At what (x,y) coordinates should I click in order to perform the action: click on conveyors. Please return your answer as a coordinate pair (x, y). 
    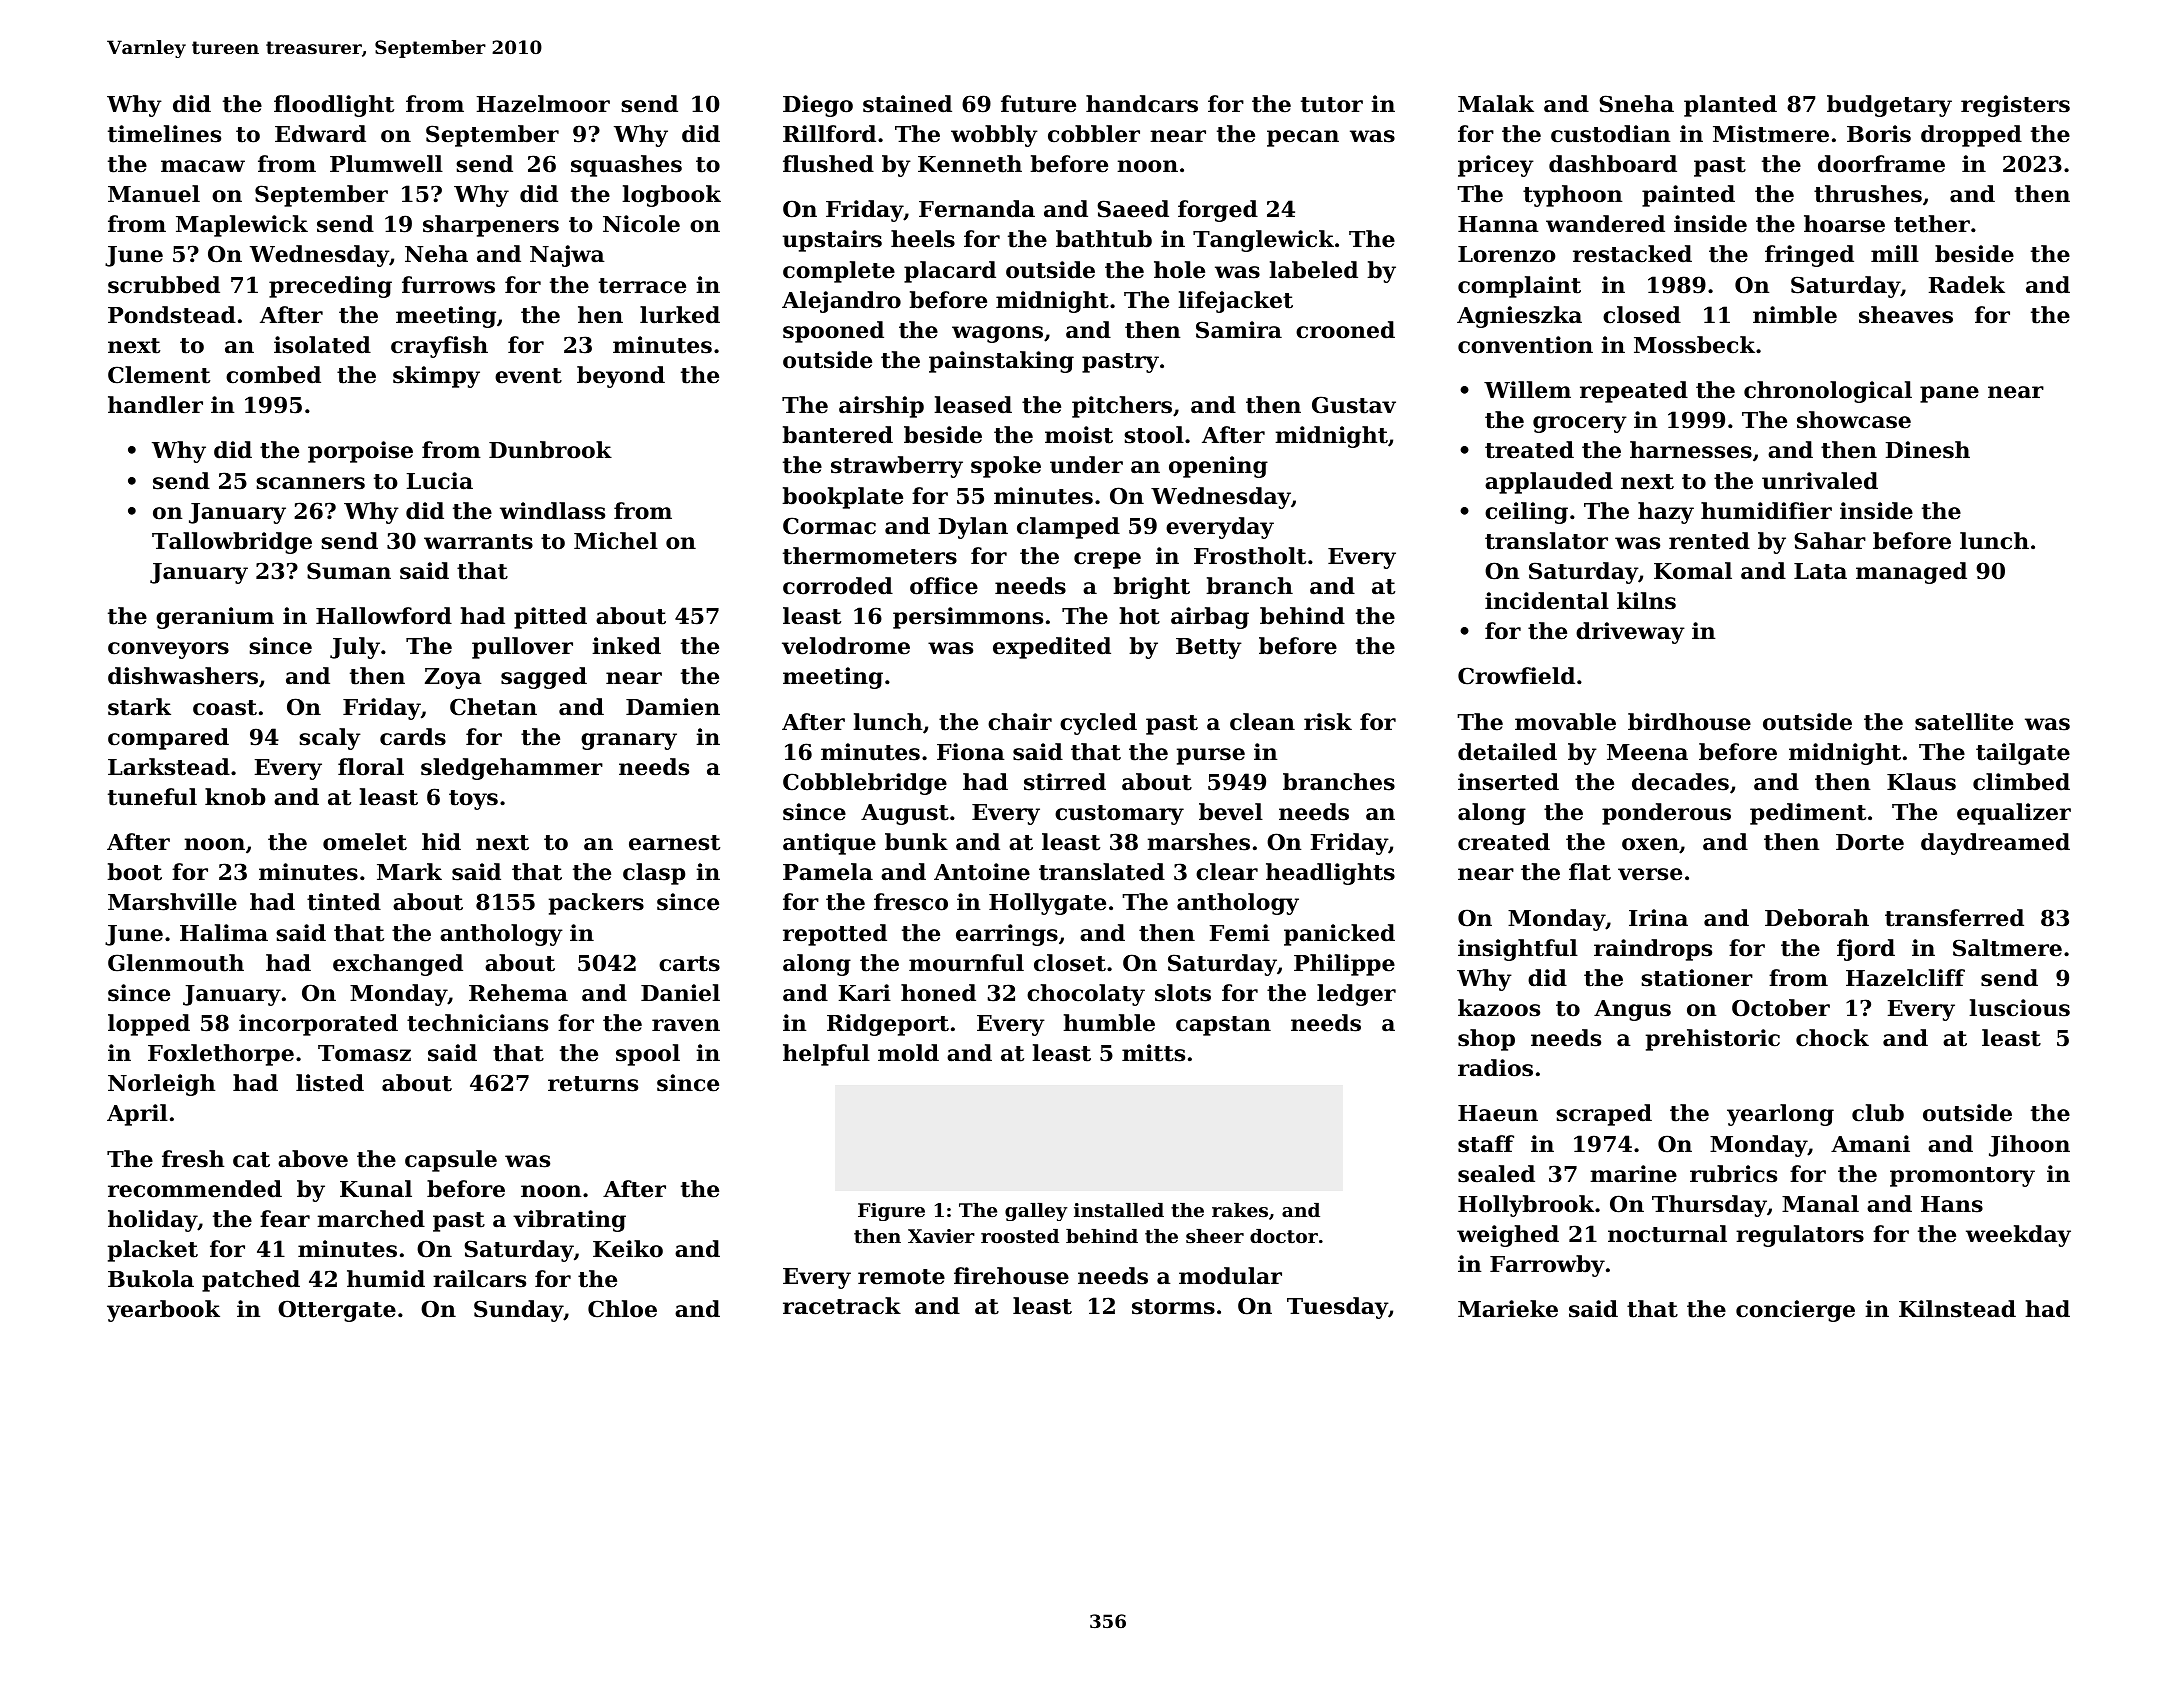
    Looking at the image, I should click on (168, 650).
